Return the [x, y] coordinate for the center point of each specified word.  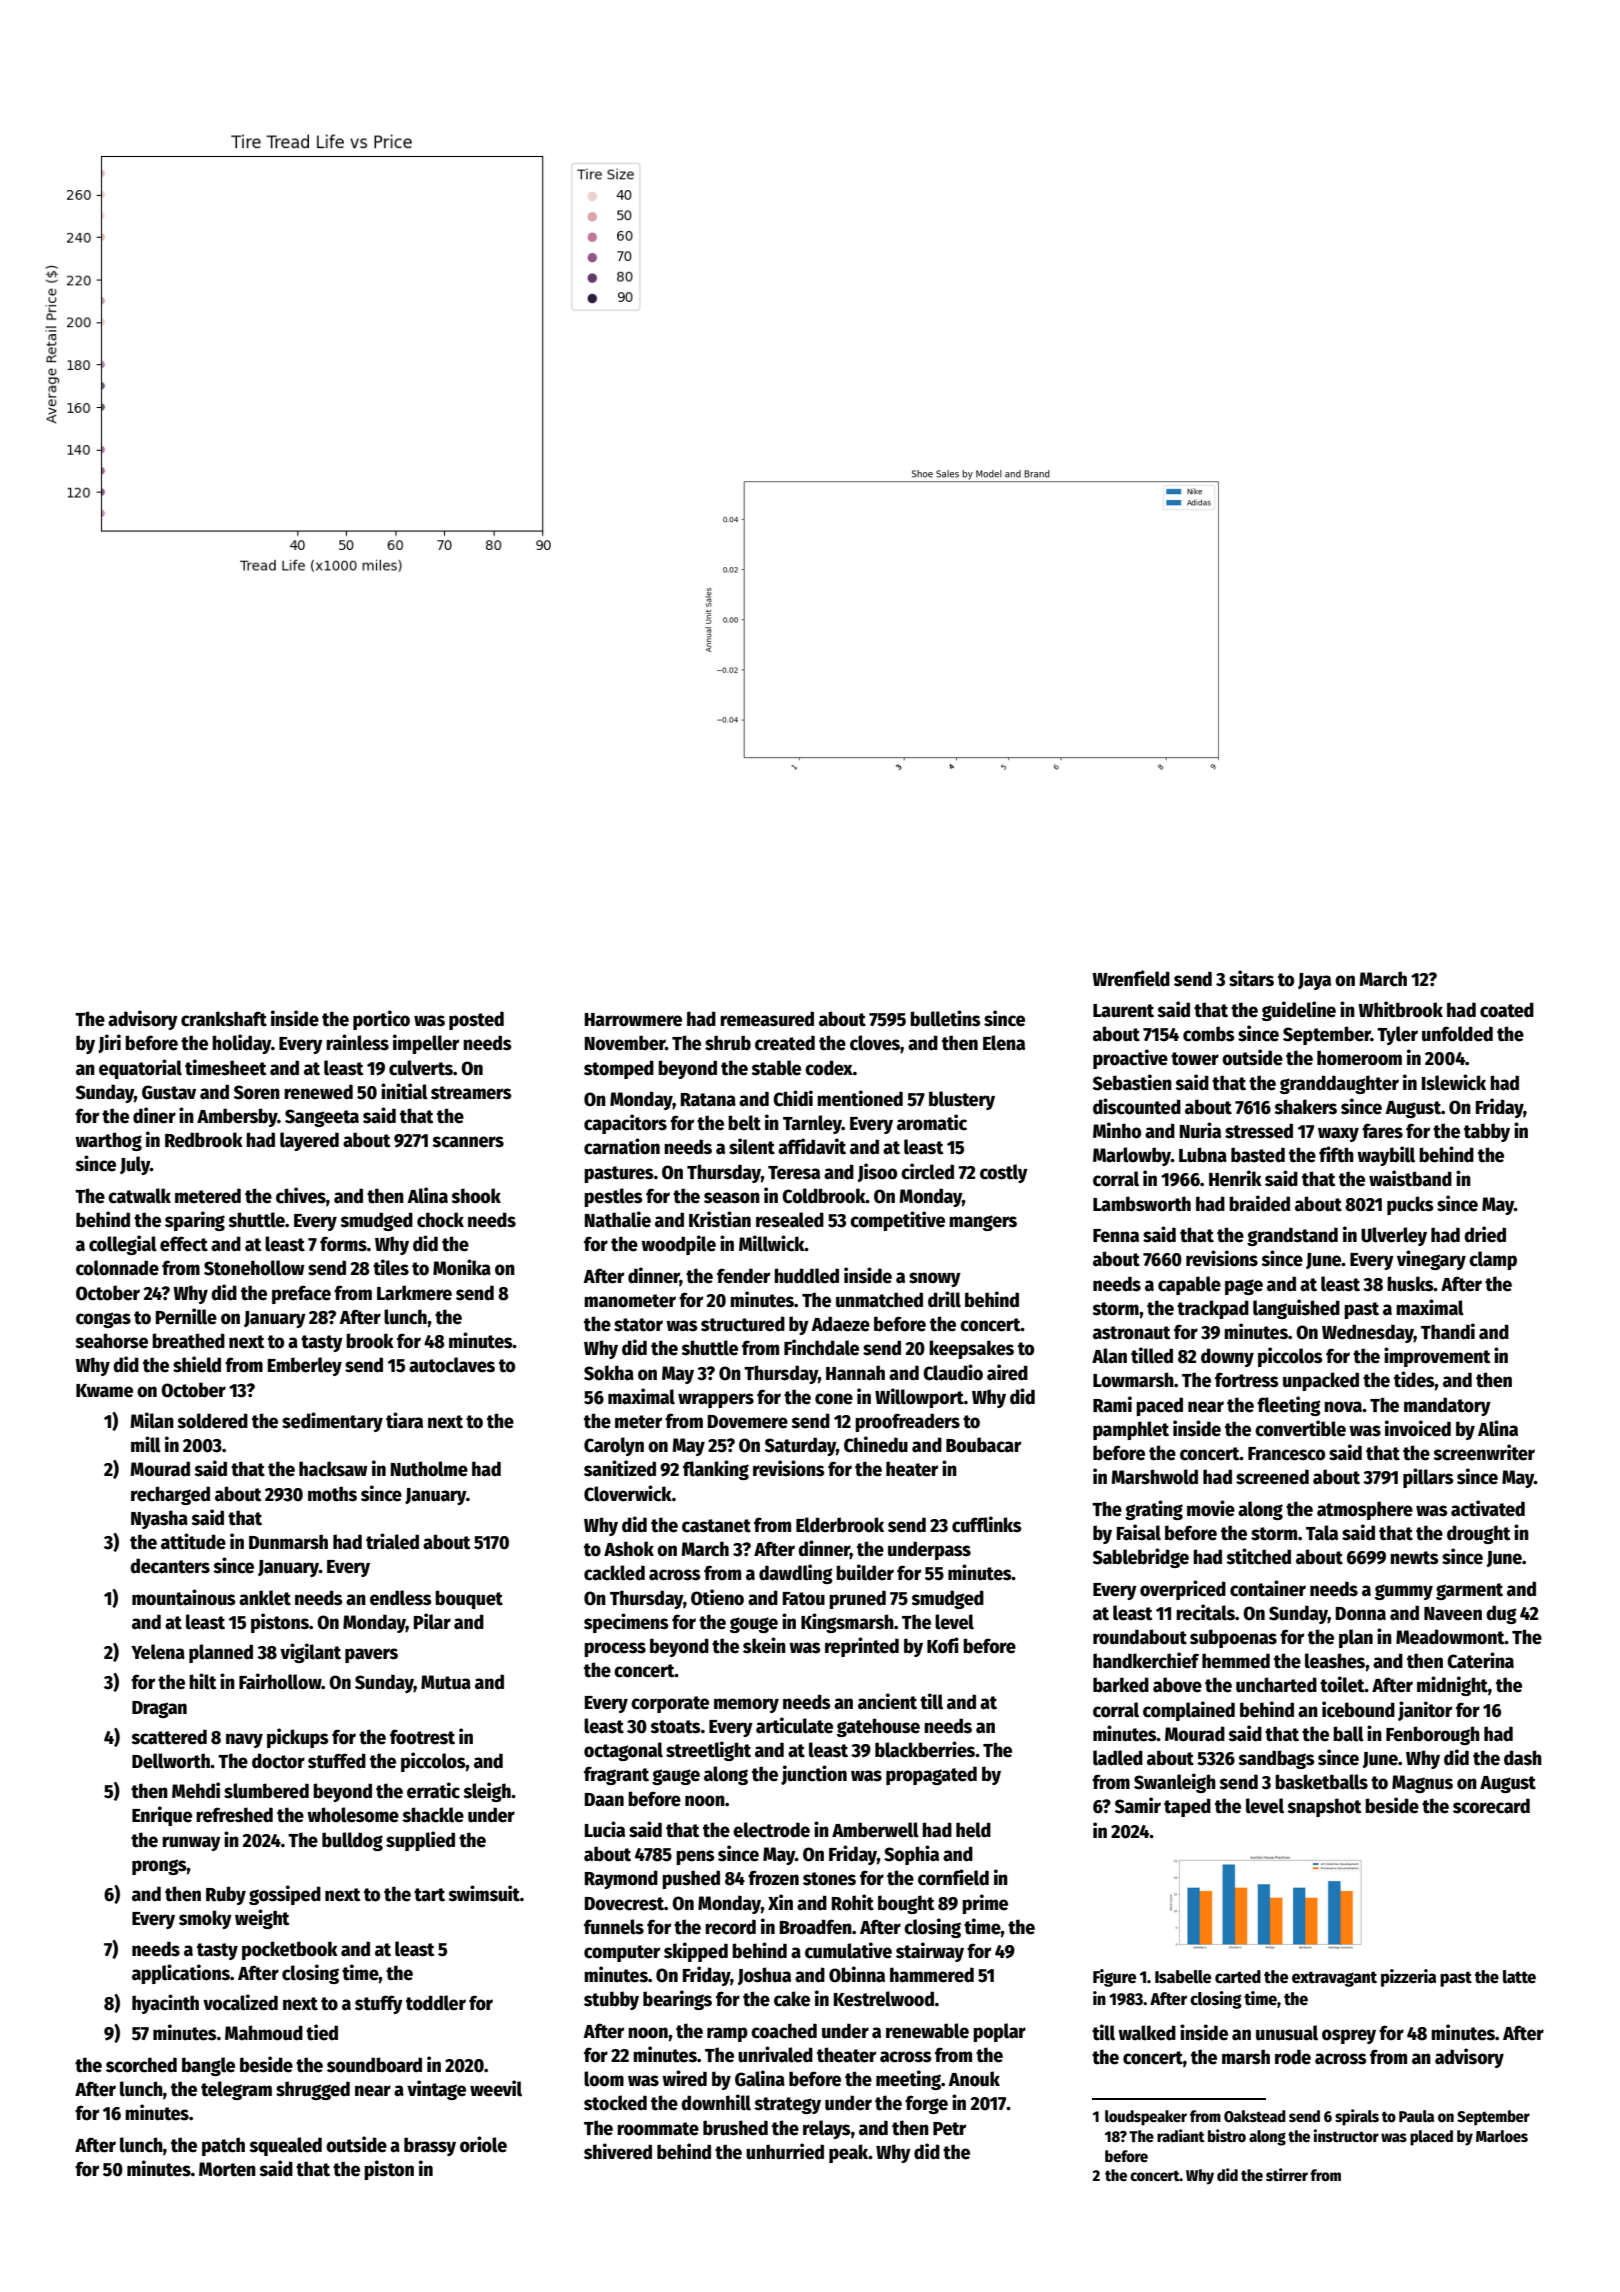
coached [784, 2031]
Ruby [226, 1895]
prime [985, 1904]
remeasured [767, 1019]
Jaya [1314, 981]
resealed [790, 1220]
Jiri [109, 1043]
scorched [141, 2065]
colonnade [117, 1268]
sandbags [1277, 1759]
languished [1296, 1309]
